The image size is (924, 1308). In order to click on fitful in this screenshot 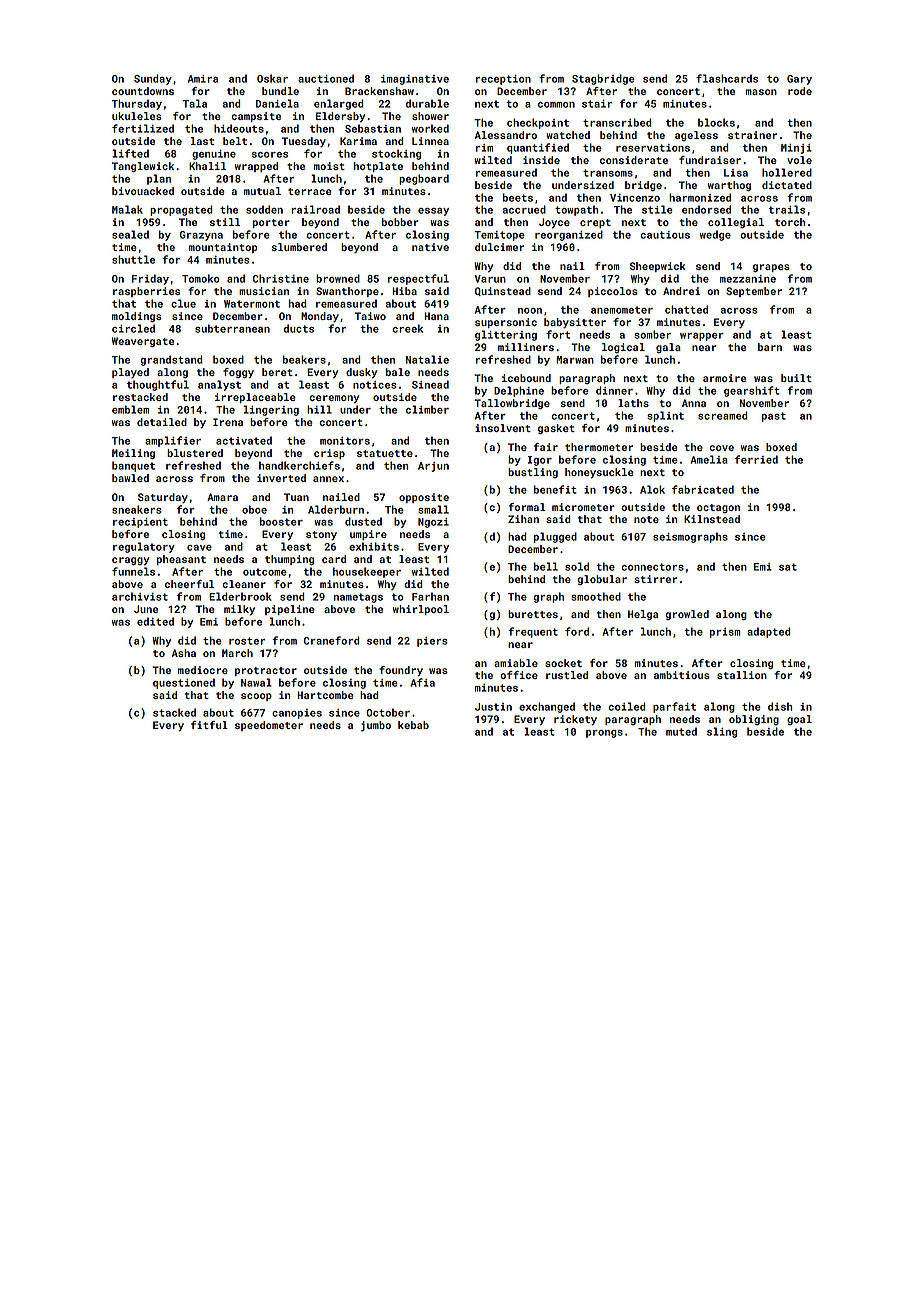, I will do `click(209, 725)`.
